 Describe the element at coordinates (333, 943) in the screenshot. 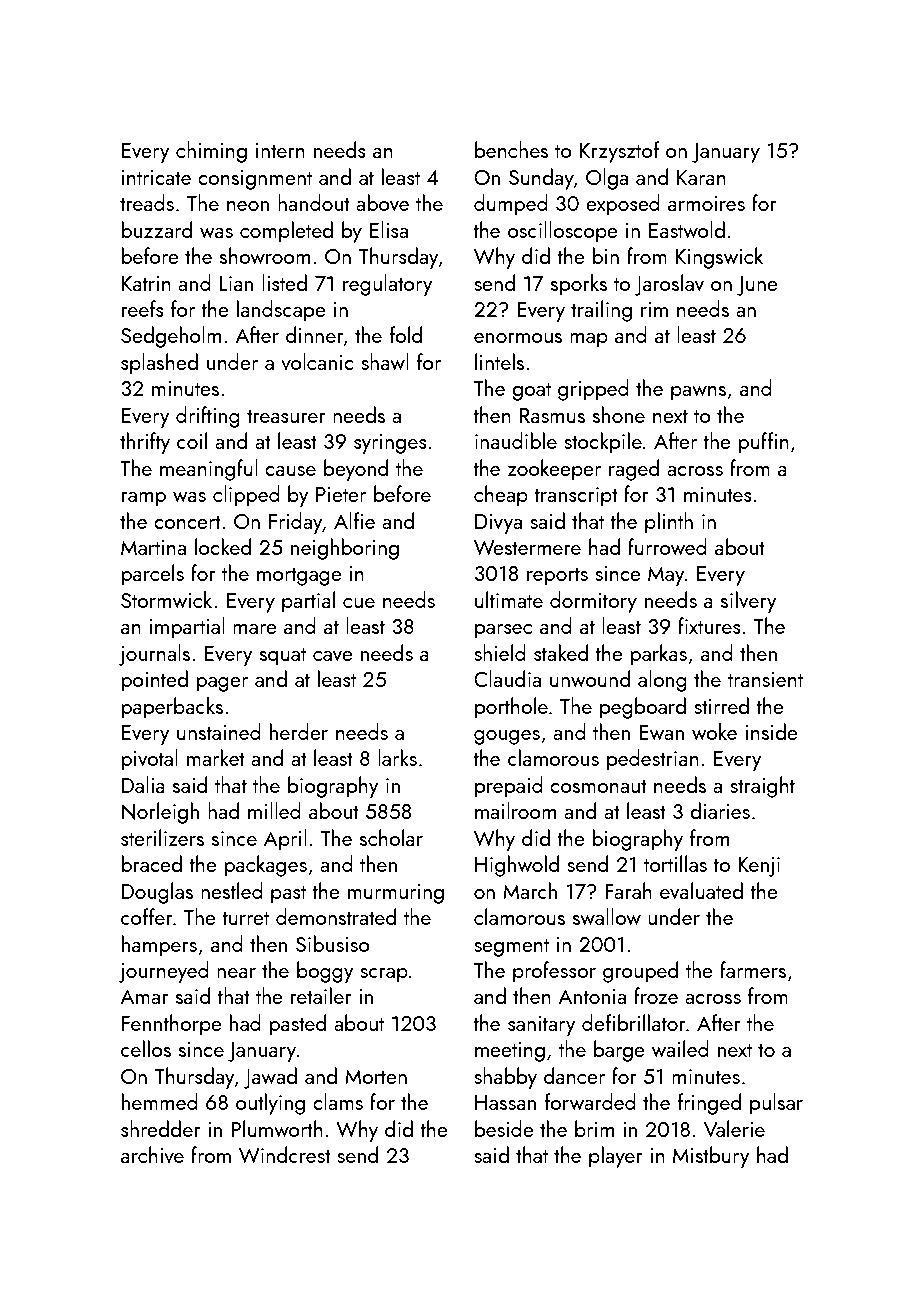

I see `Sibusiso` at that location.
